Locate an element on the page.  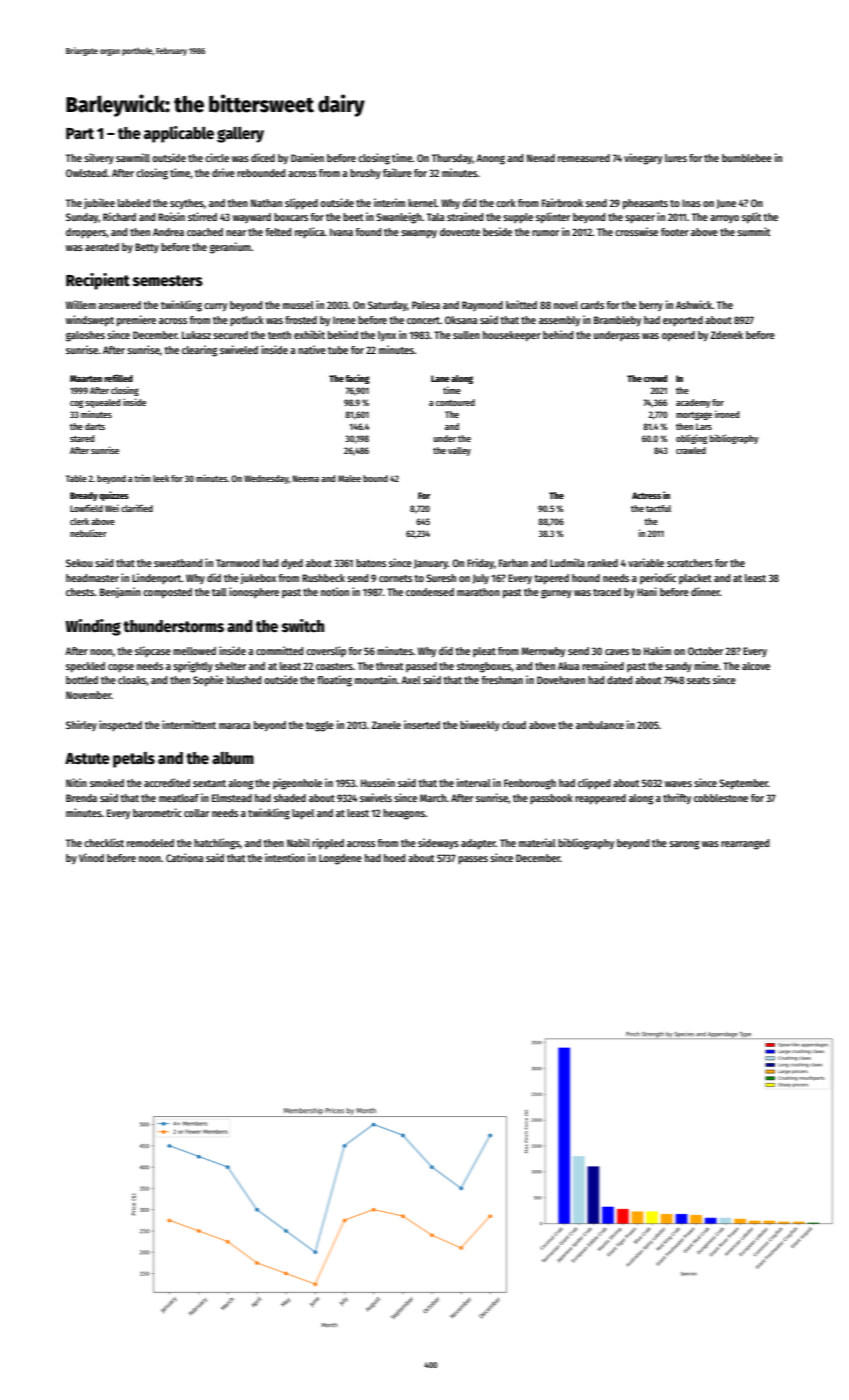
swiveled is located at coordinates (239, 349).
